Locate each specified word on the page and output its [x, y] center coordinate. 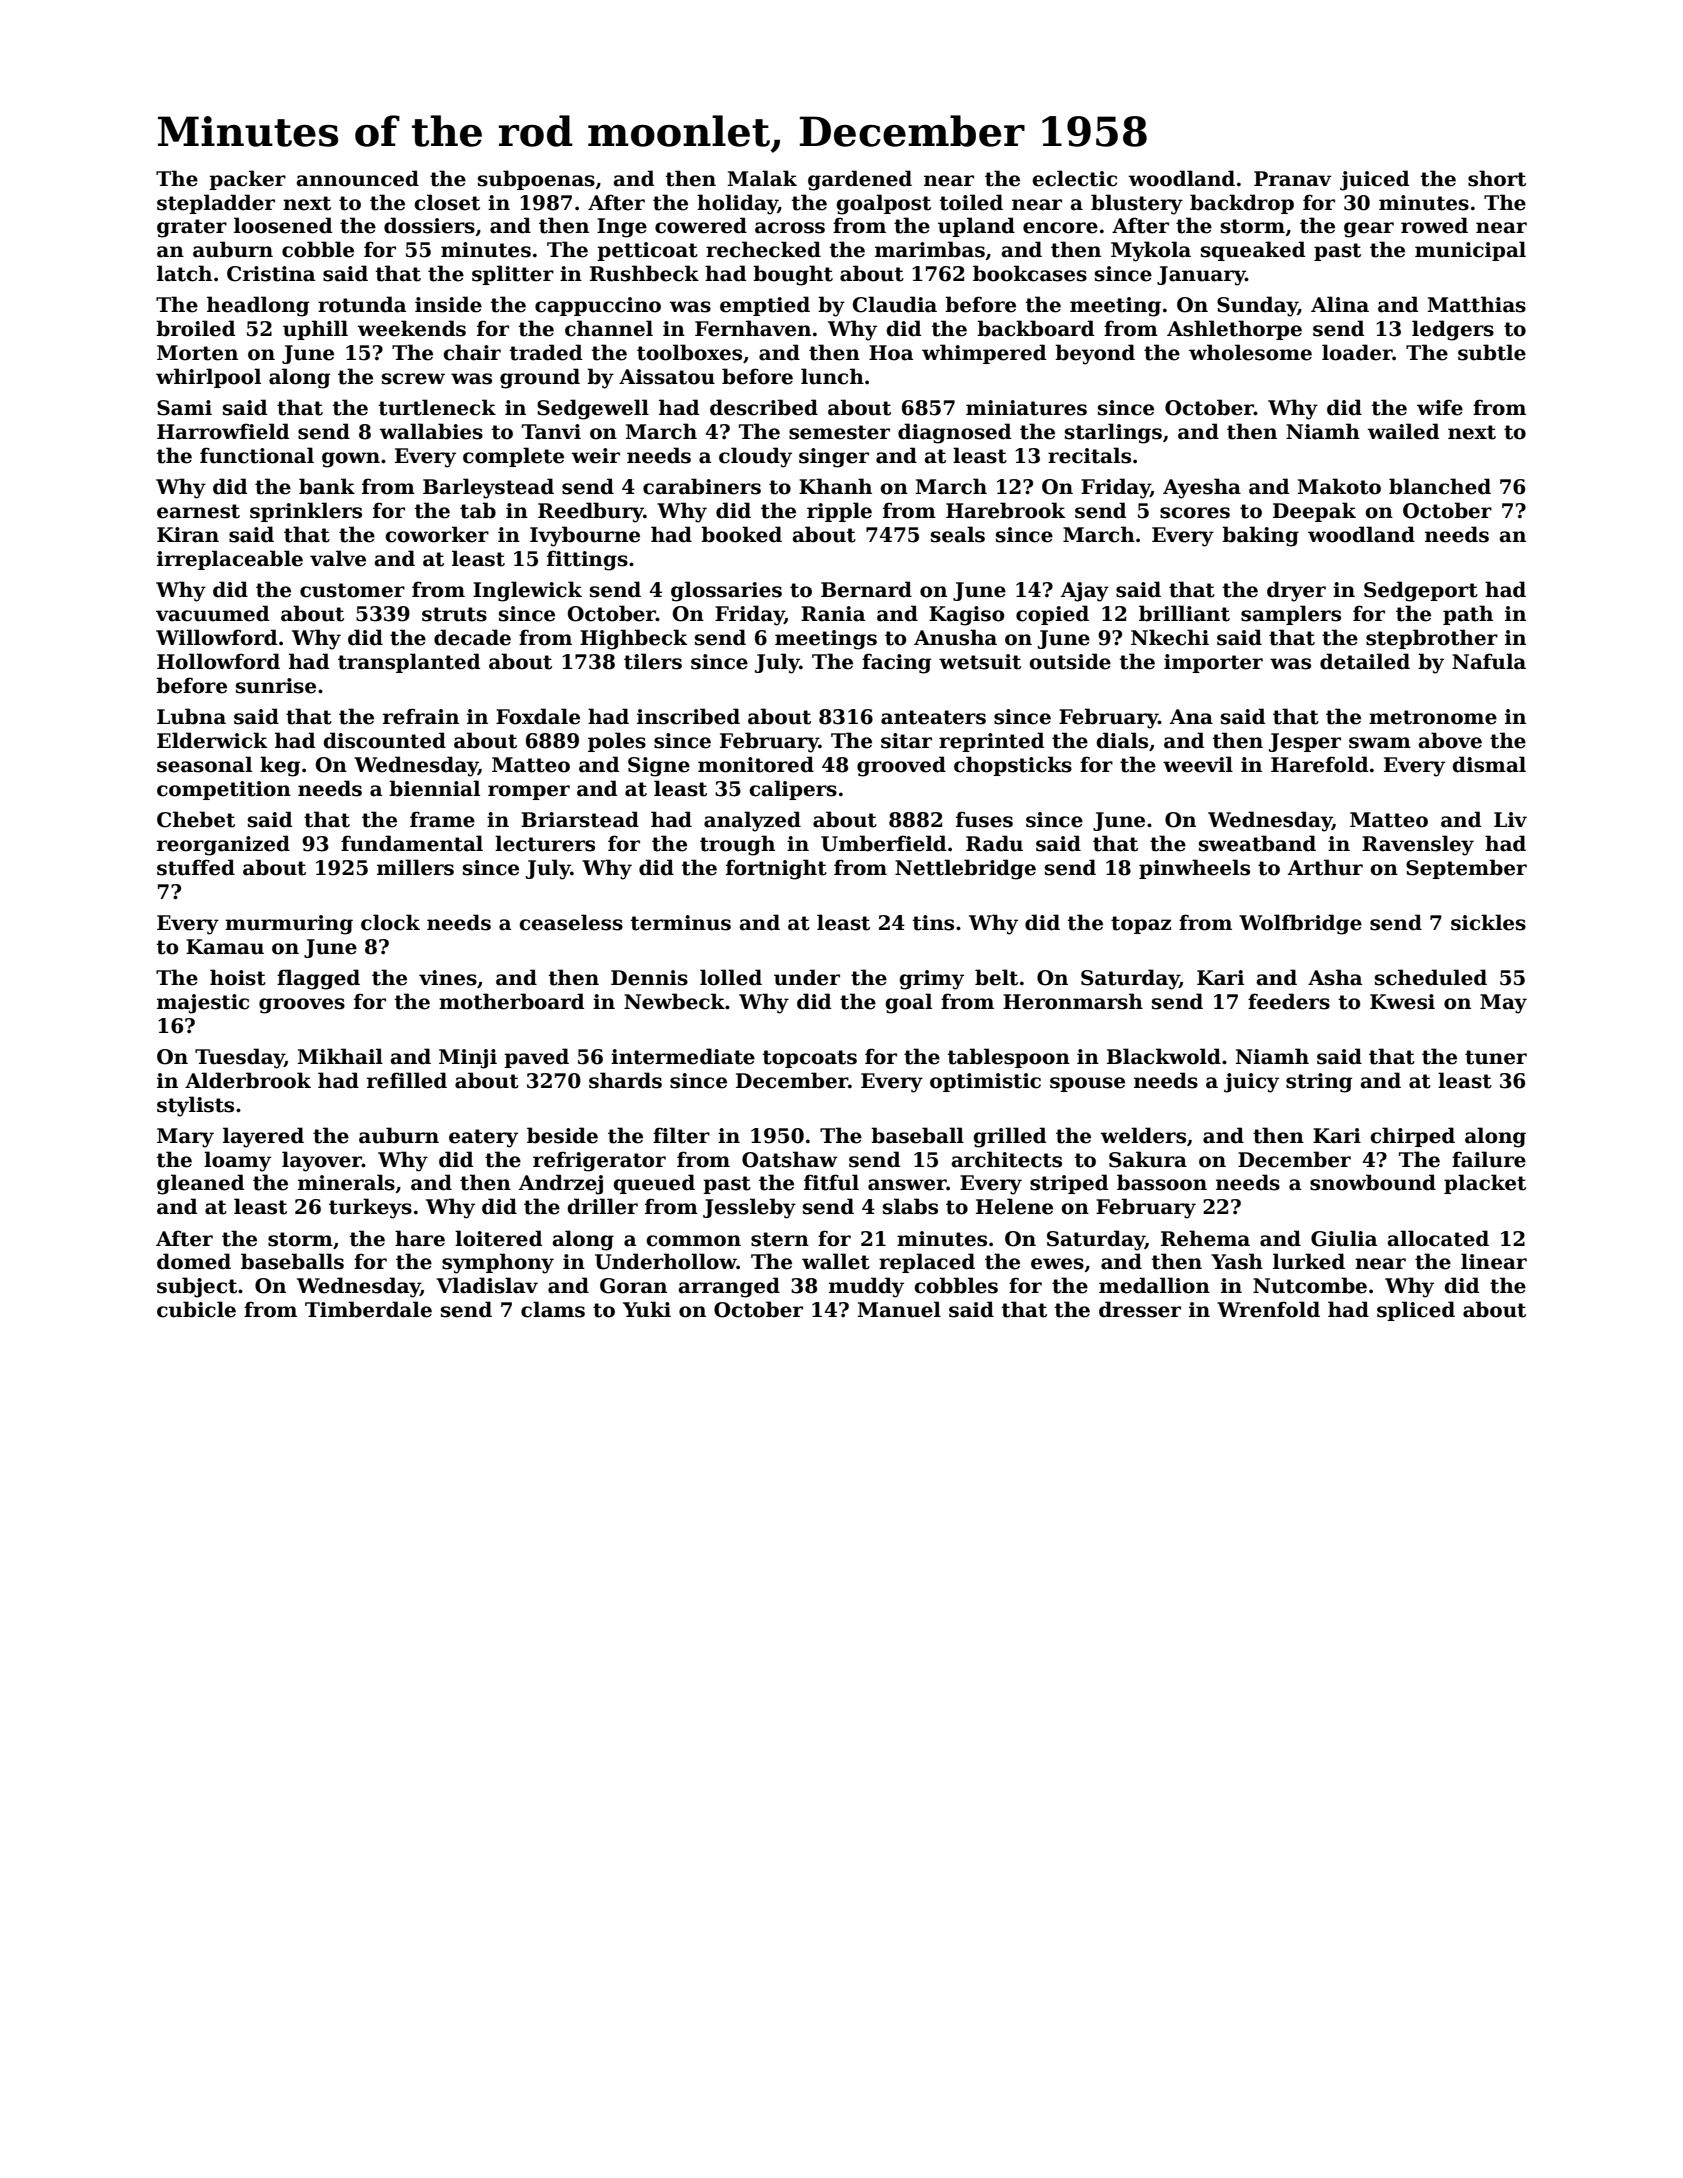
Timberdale [368, 1309]
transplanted [409, 663]
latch [184, 273]
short [1497, 178]
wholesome [1250, 352]
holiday [737, 204]
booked [741, 534]
